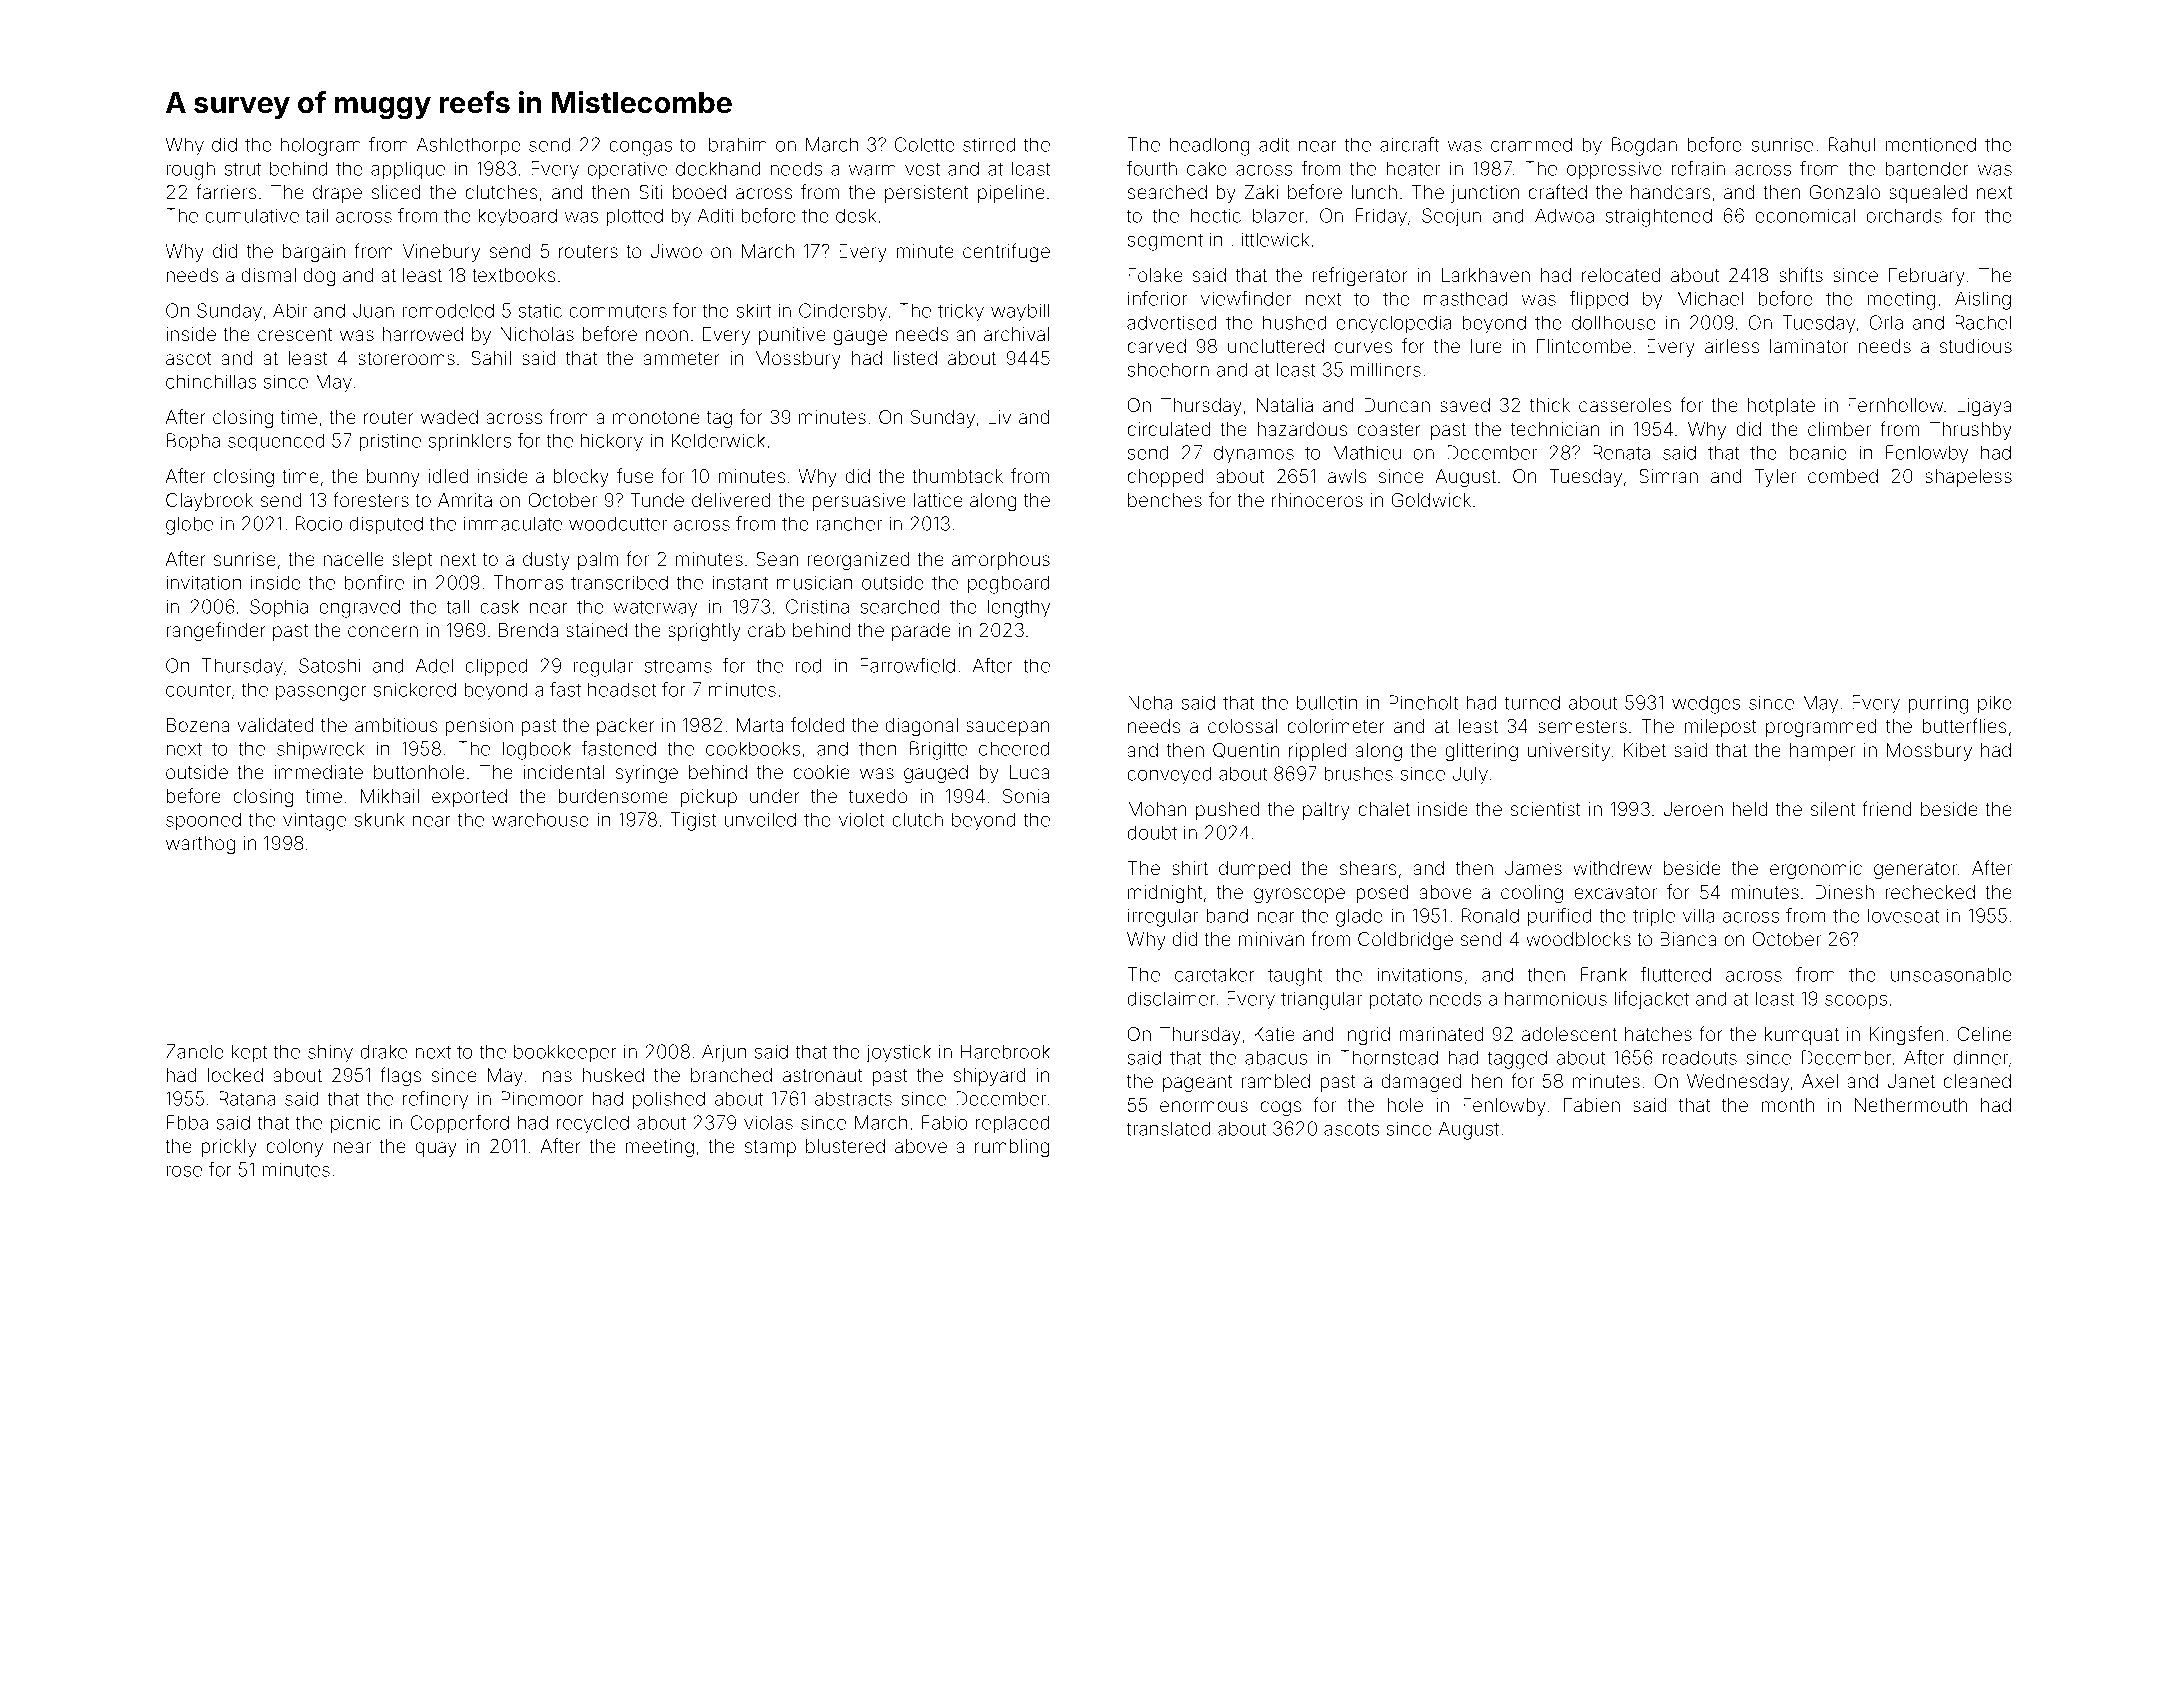 Image resolution: width=2178 pixels, height=1683 pixels. What do you see at coordinates (1018, 608) in the page?
I see `lengthy` at bounding box center [1018, 608].
